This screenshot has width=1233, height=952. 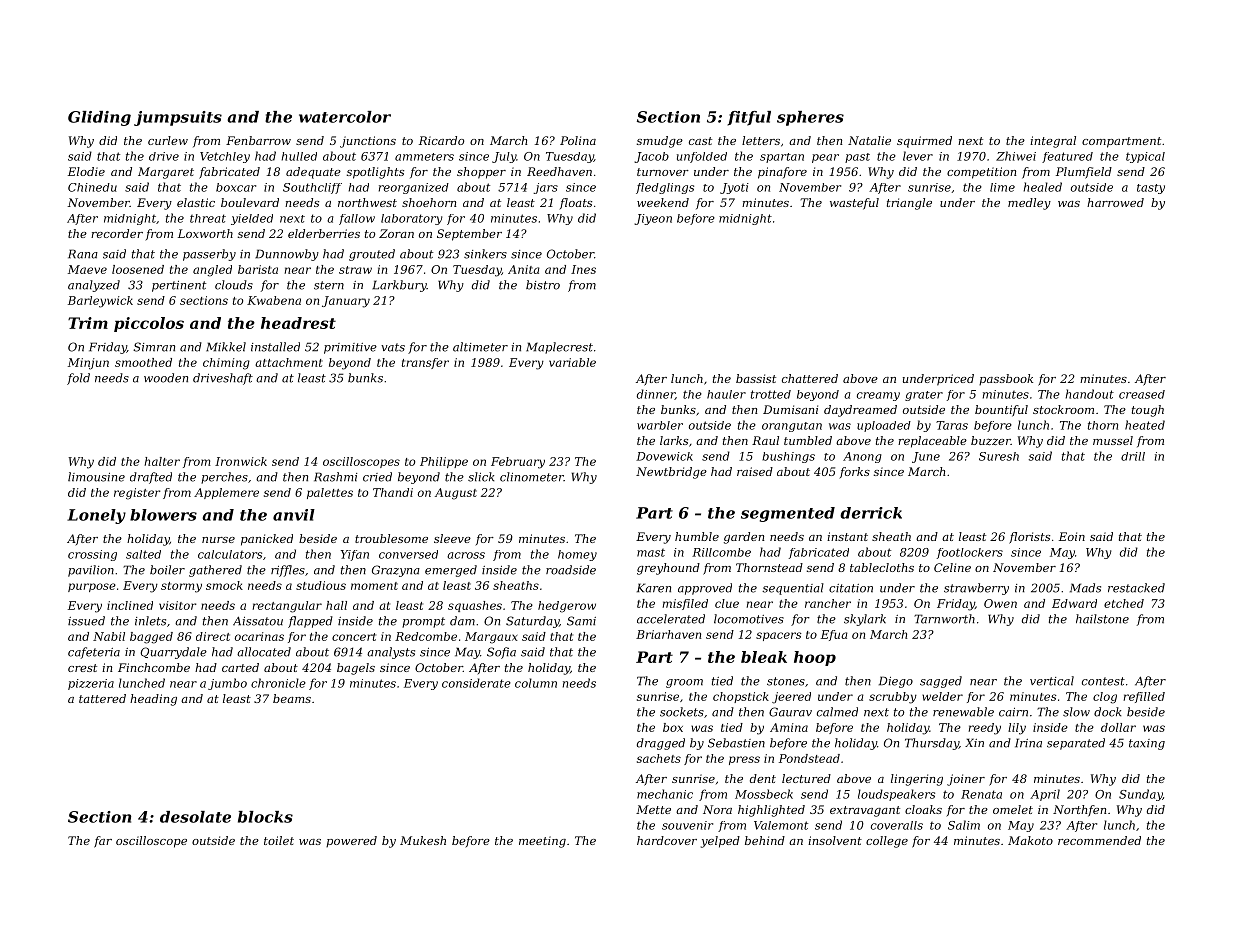 What do you see at coordinates (345, 117) in the screenshot?
I see `watercolor` at bounding box center [345, 117].
